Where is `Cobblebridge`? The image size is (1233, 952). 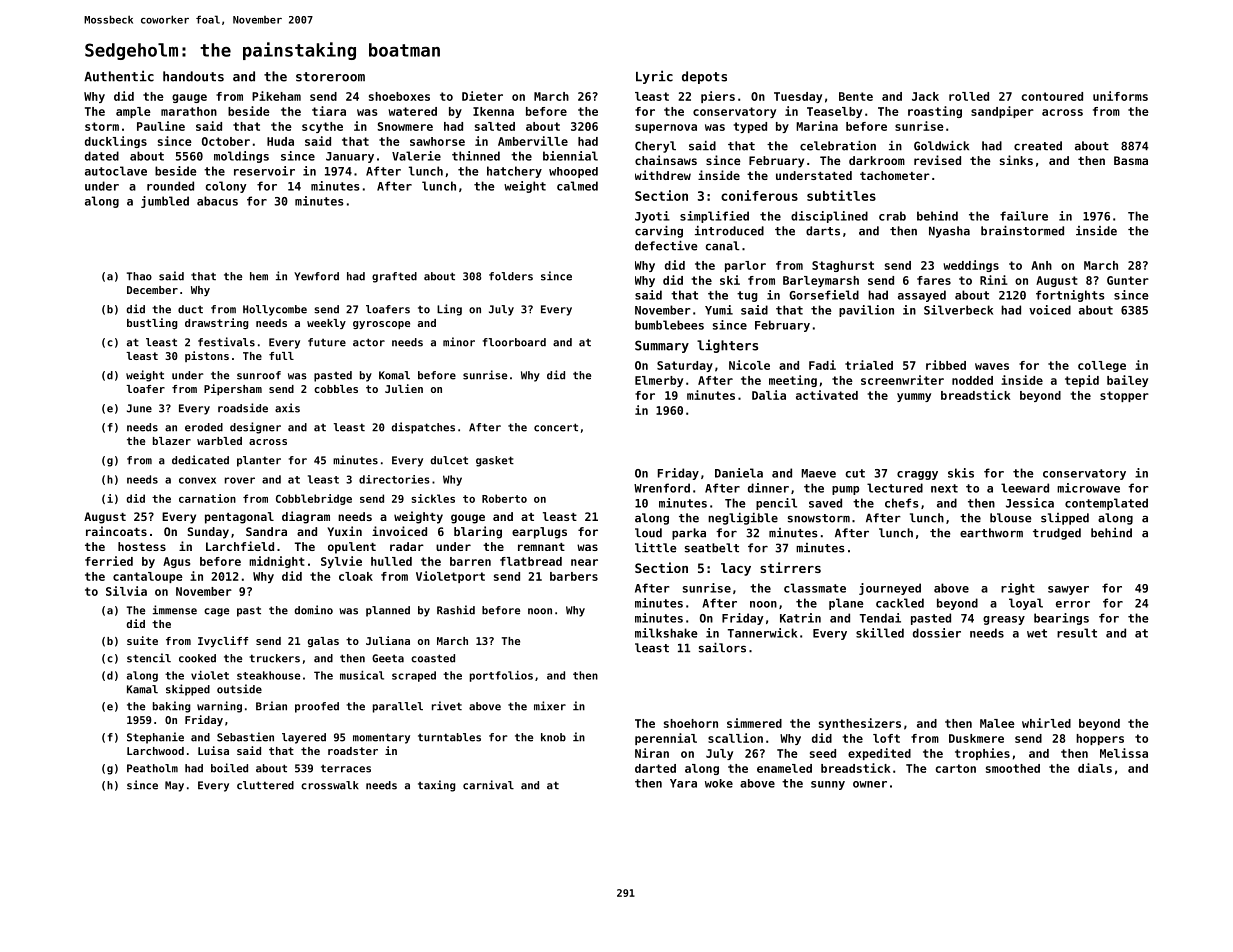 Cobblebridge is located at coordinates (314, 499).
